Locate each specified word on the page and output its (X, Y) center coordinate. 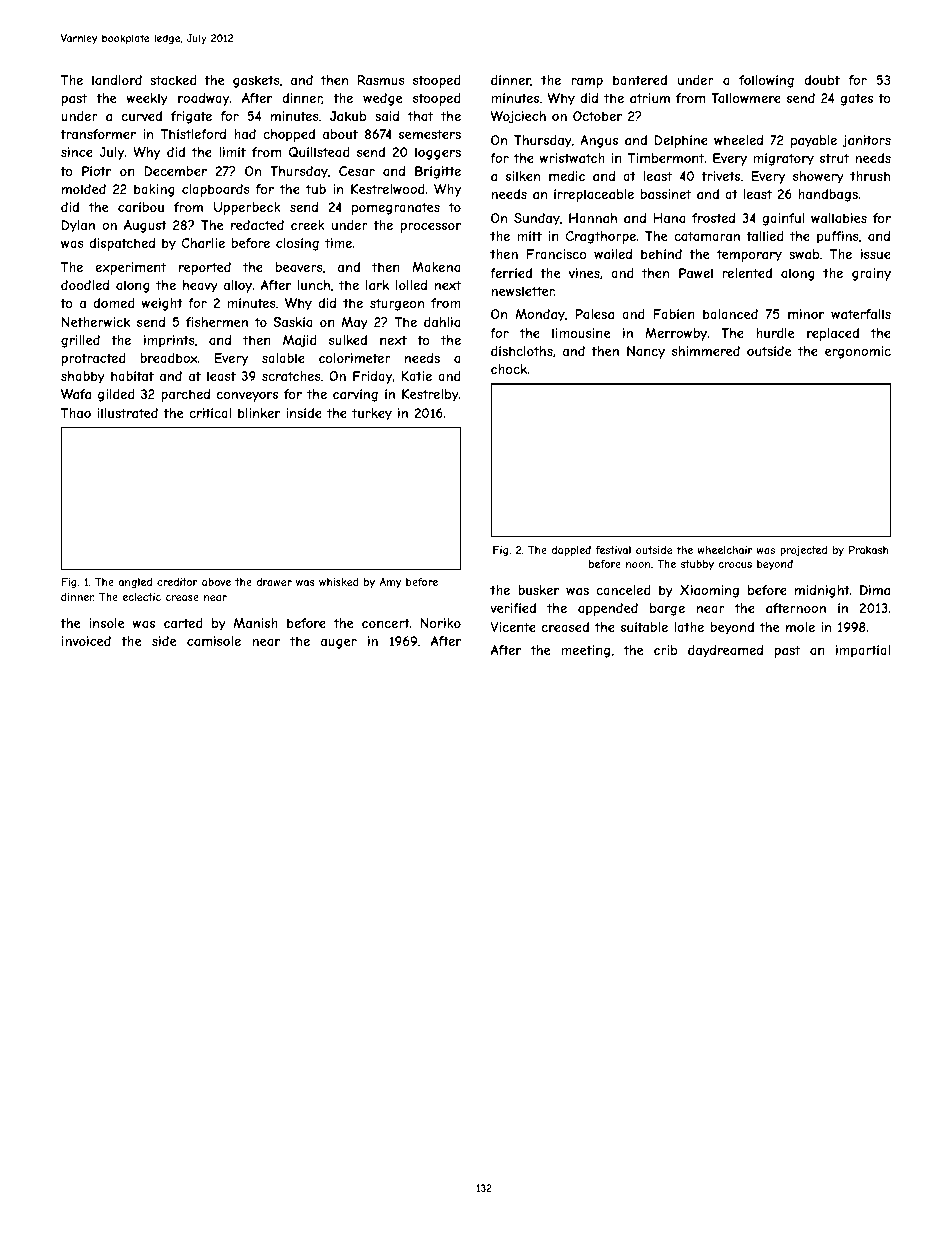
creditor (177, 582)
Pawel (696, 273)
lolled (411, 285)
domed (114, 303)
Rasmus (381, 80)
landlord (117, 80)
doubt (822, 80)
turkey (372, 414)
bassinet (666, 194)
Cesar (357, 171)
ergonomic (858, 352)
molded (84, 189)
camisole (214, 641)
